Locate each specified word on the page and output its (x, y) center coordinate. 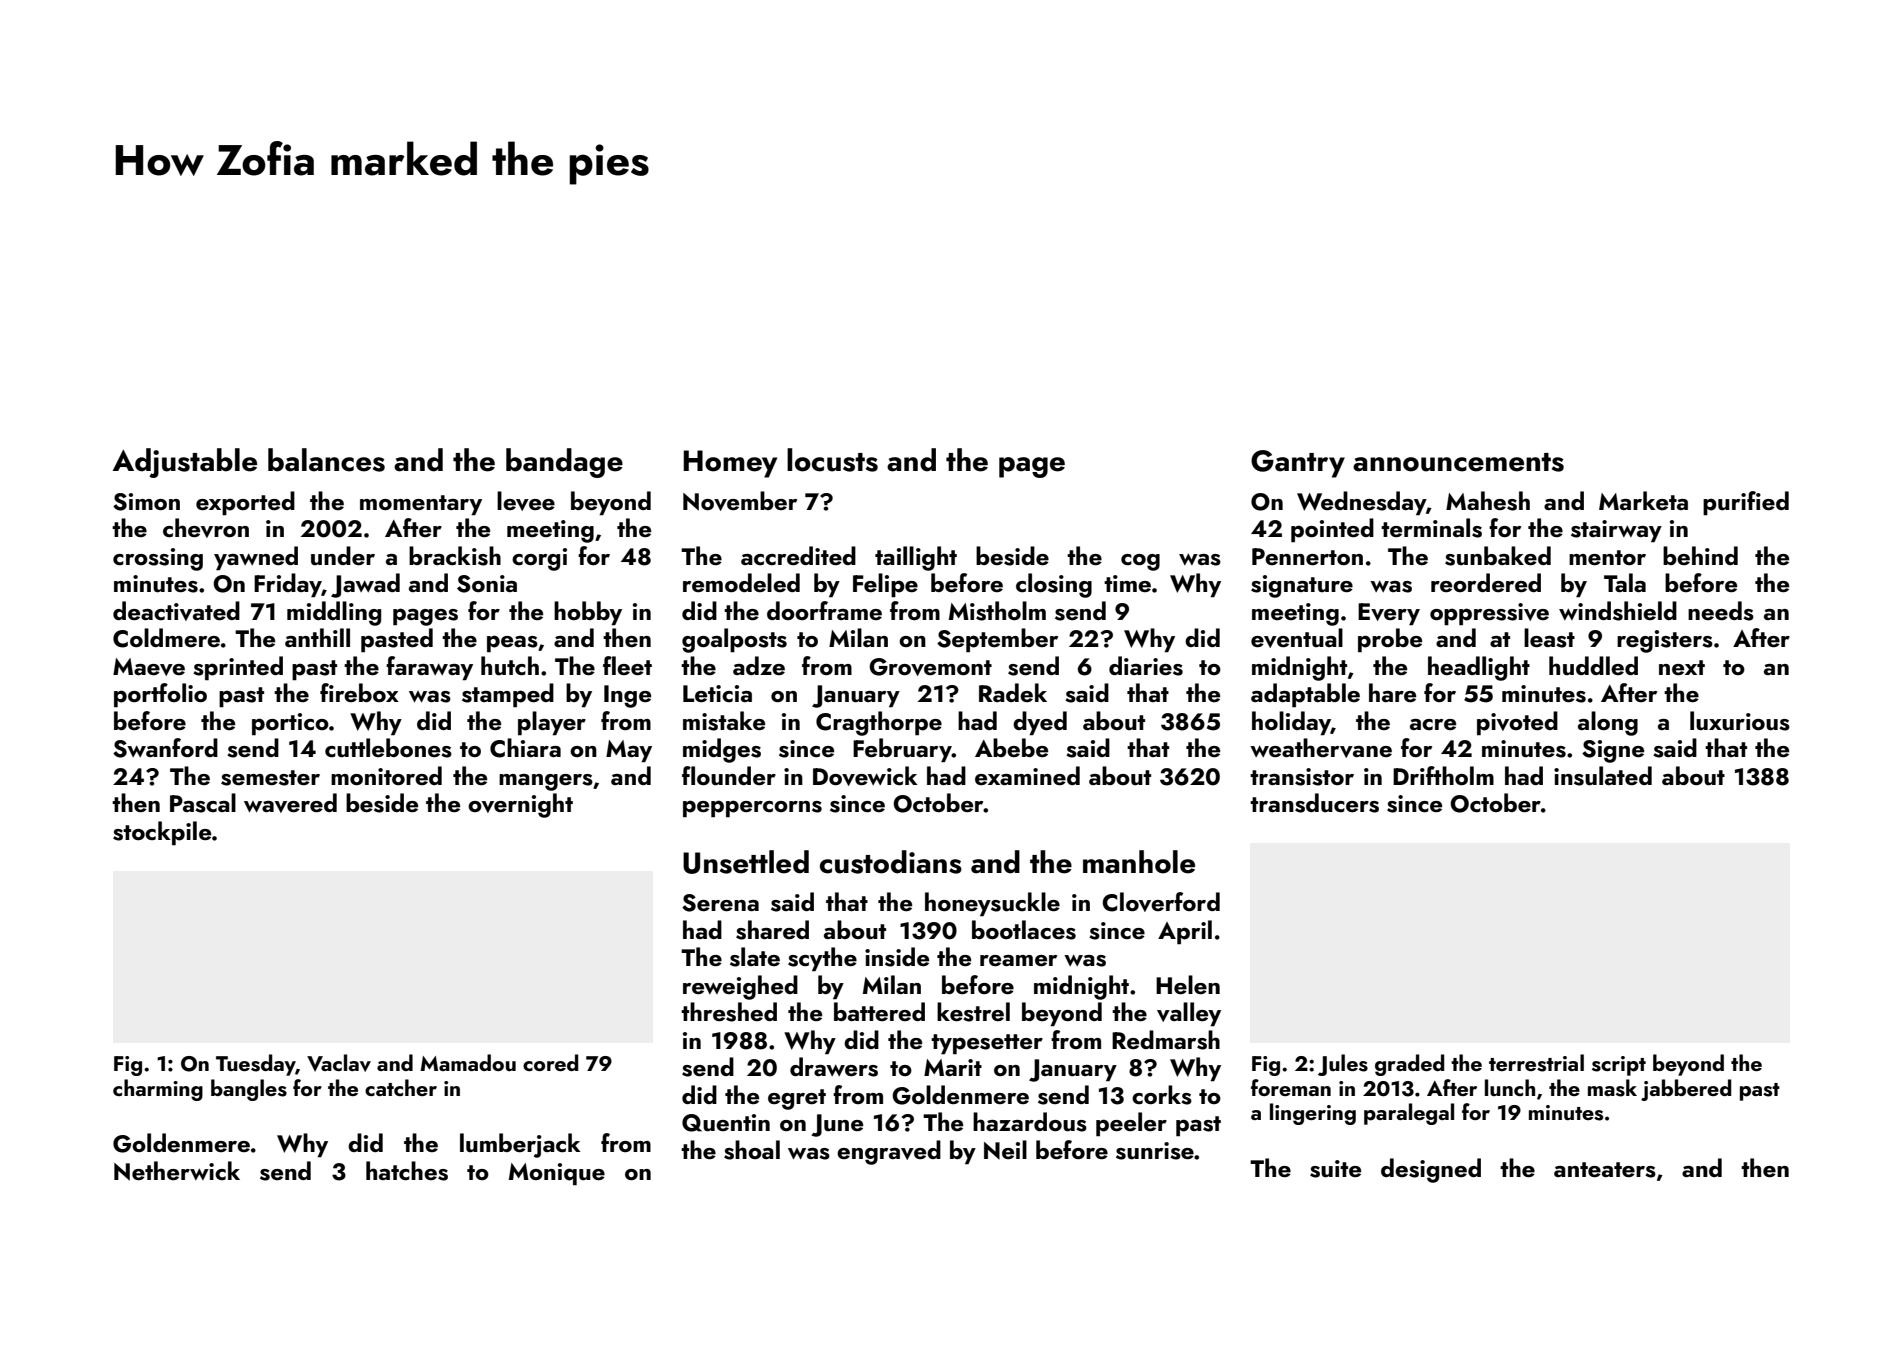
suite (1335, 1169)
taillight (916, 558)
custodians (891, 862)
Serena (720, 903)
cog (1140, 562)
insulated (1603, 776)
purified (1746, 503)
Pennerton (1307, 556)
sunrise (1155, 1151)
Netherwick (177, 1171)
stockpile (162, 833)
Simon (146, 502)
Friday (288, 585)
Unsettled (746, 862)
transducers (1314, 803)
